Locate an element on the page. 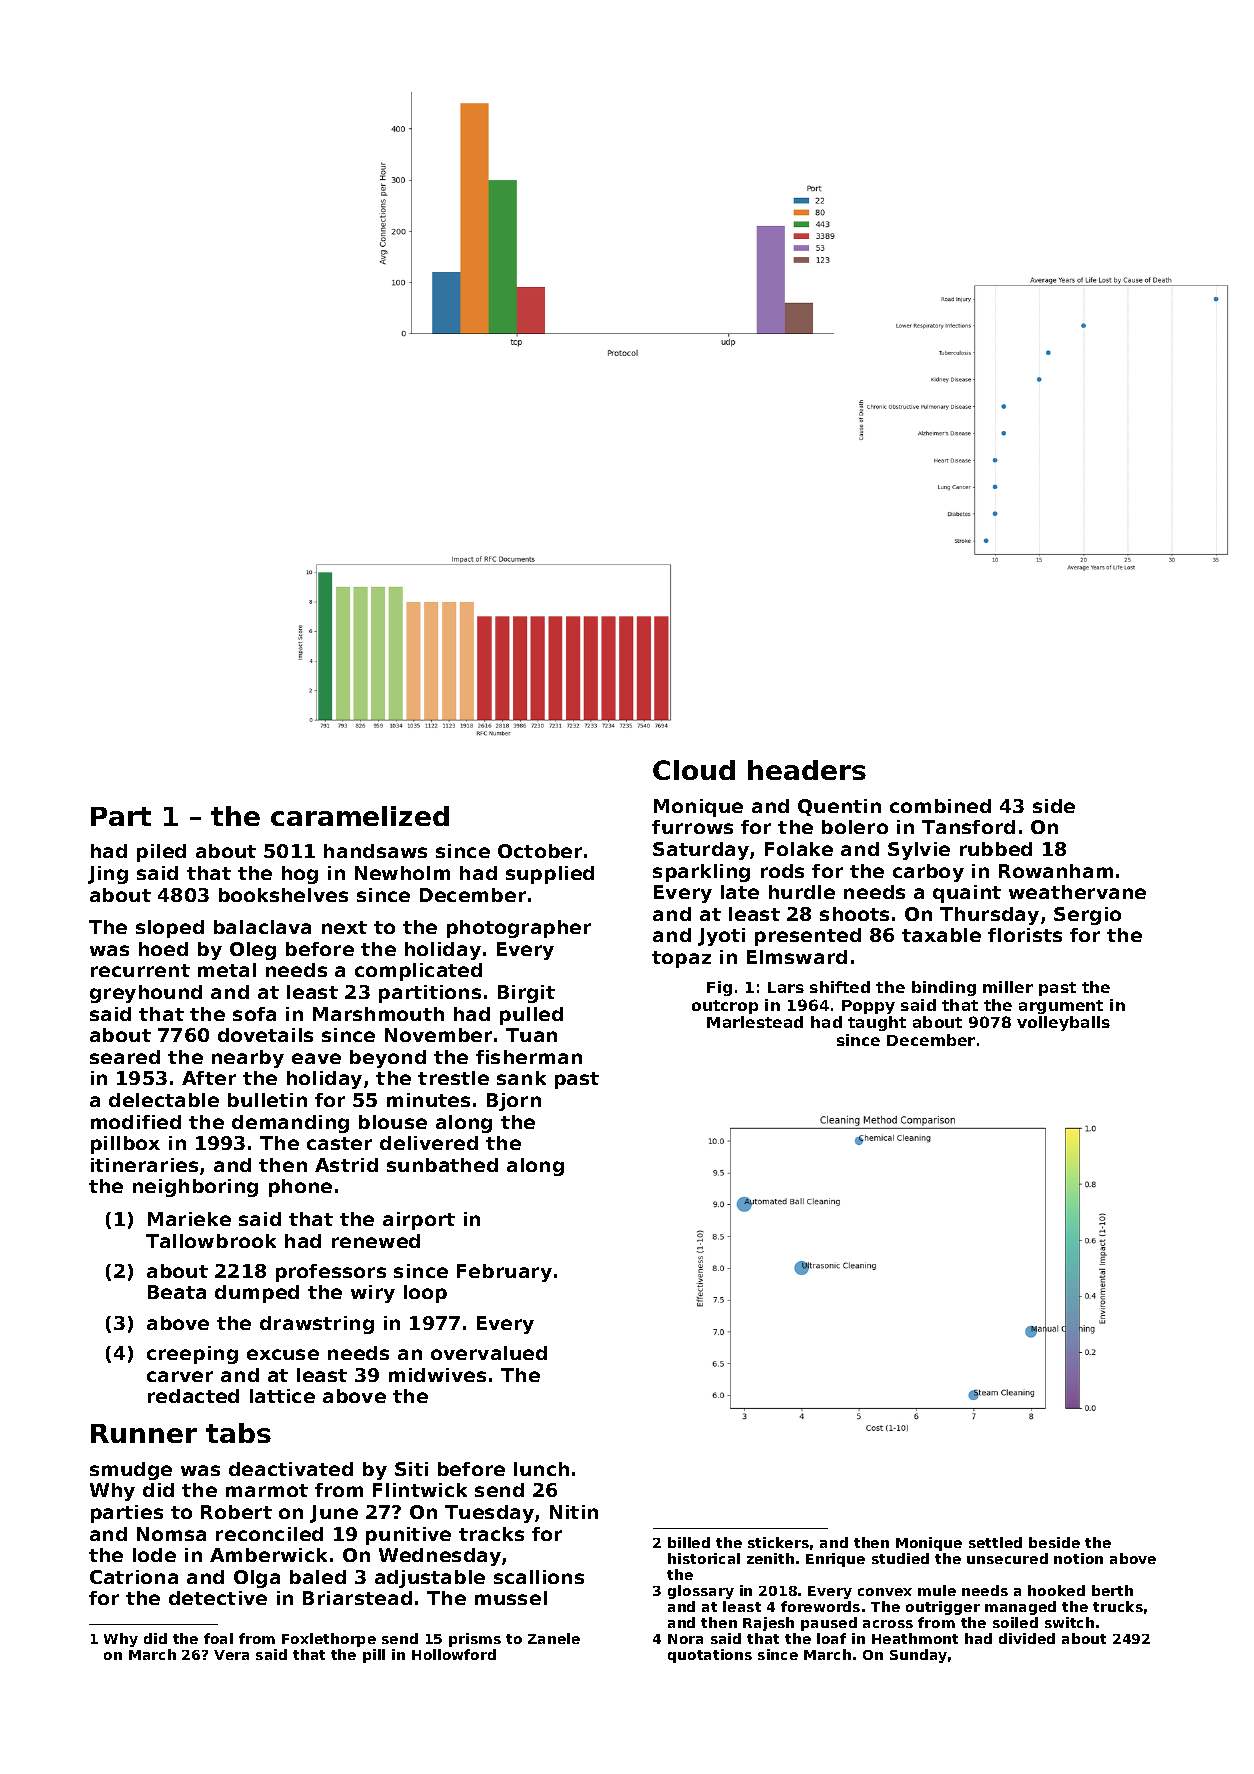 This page has height=1774, width=1254. caramelized is located at coordinates (360, 816).
